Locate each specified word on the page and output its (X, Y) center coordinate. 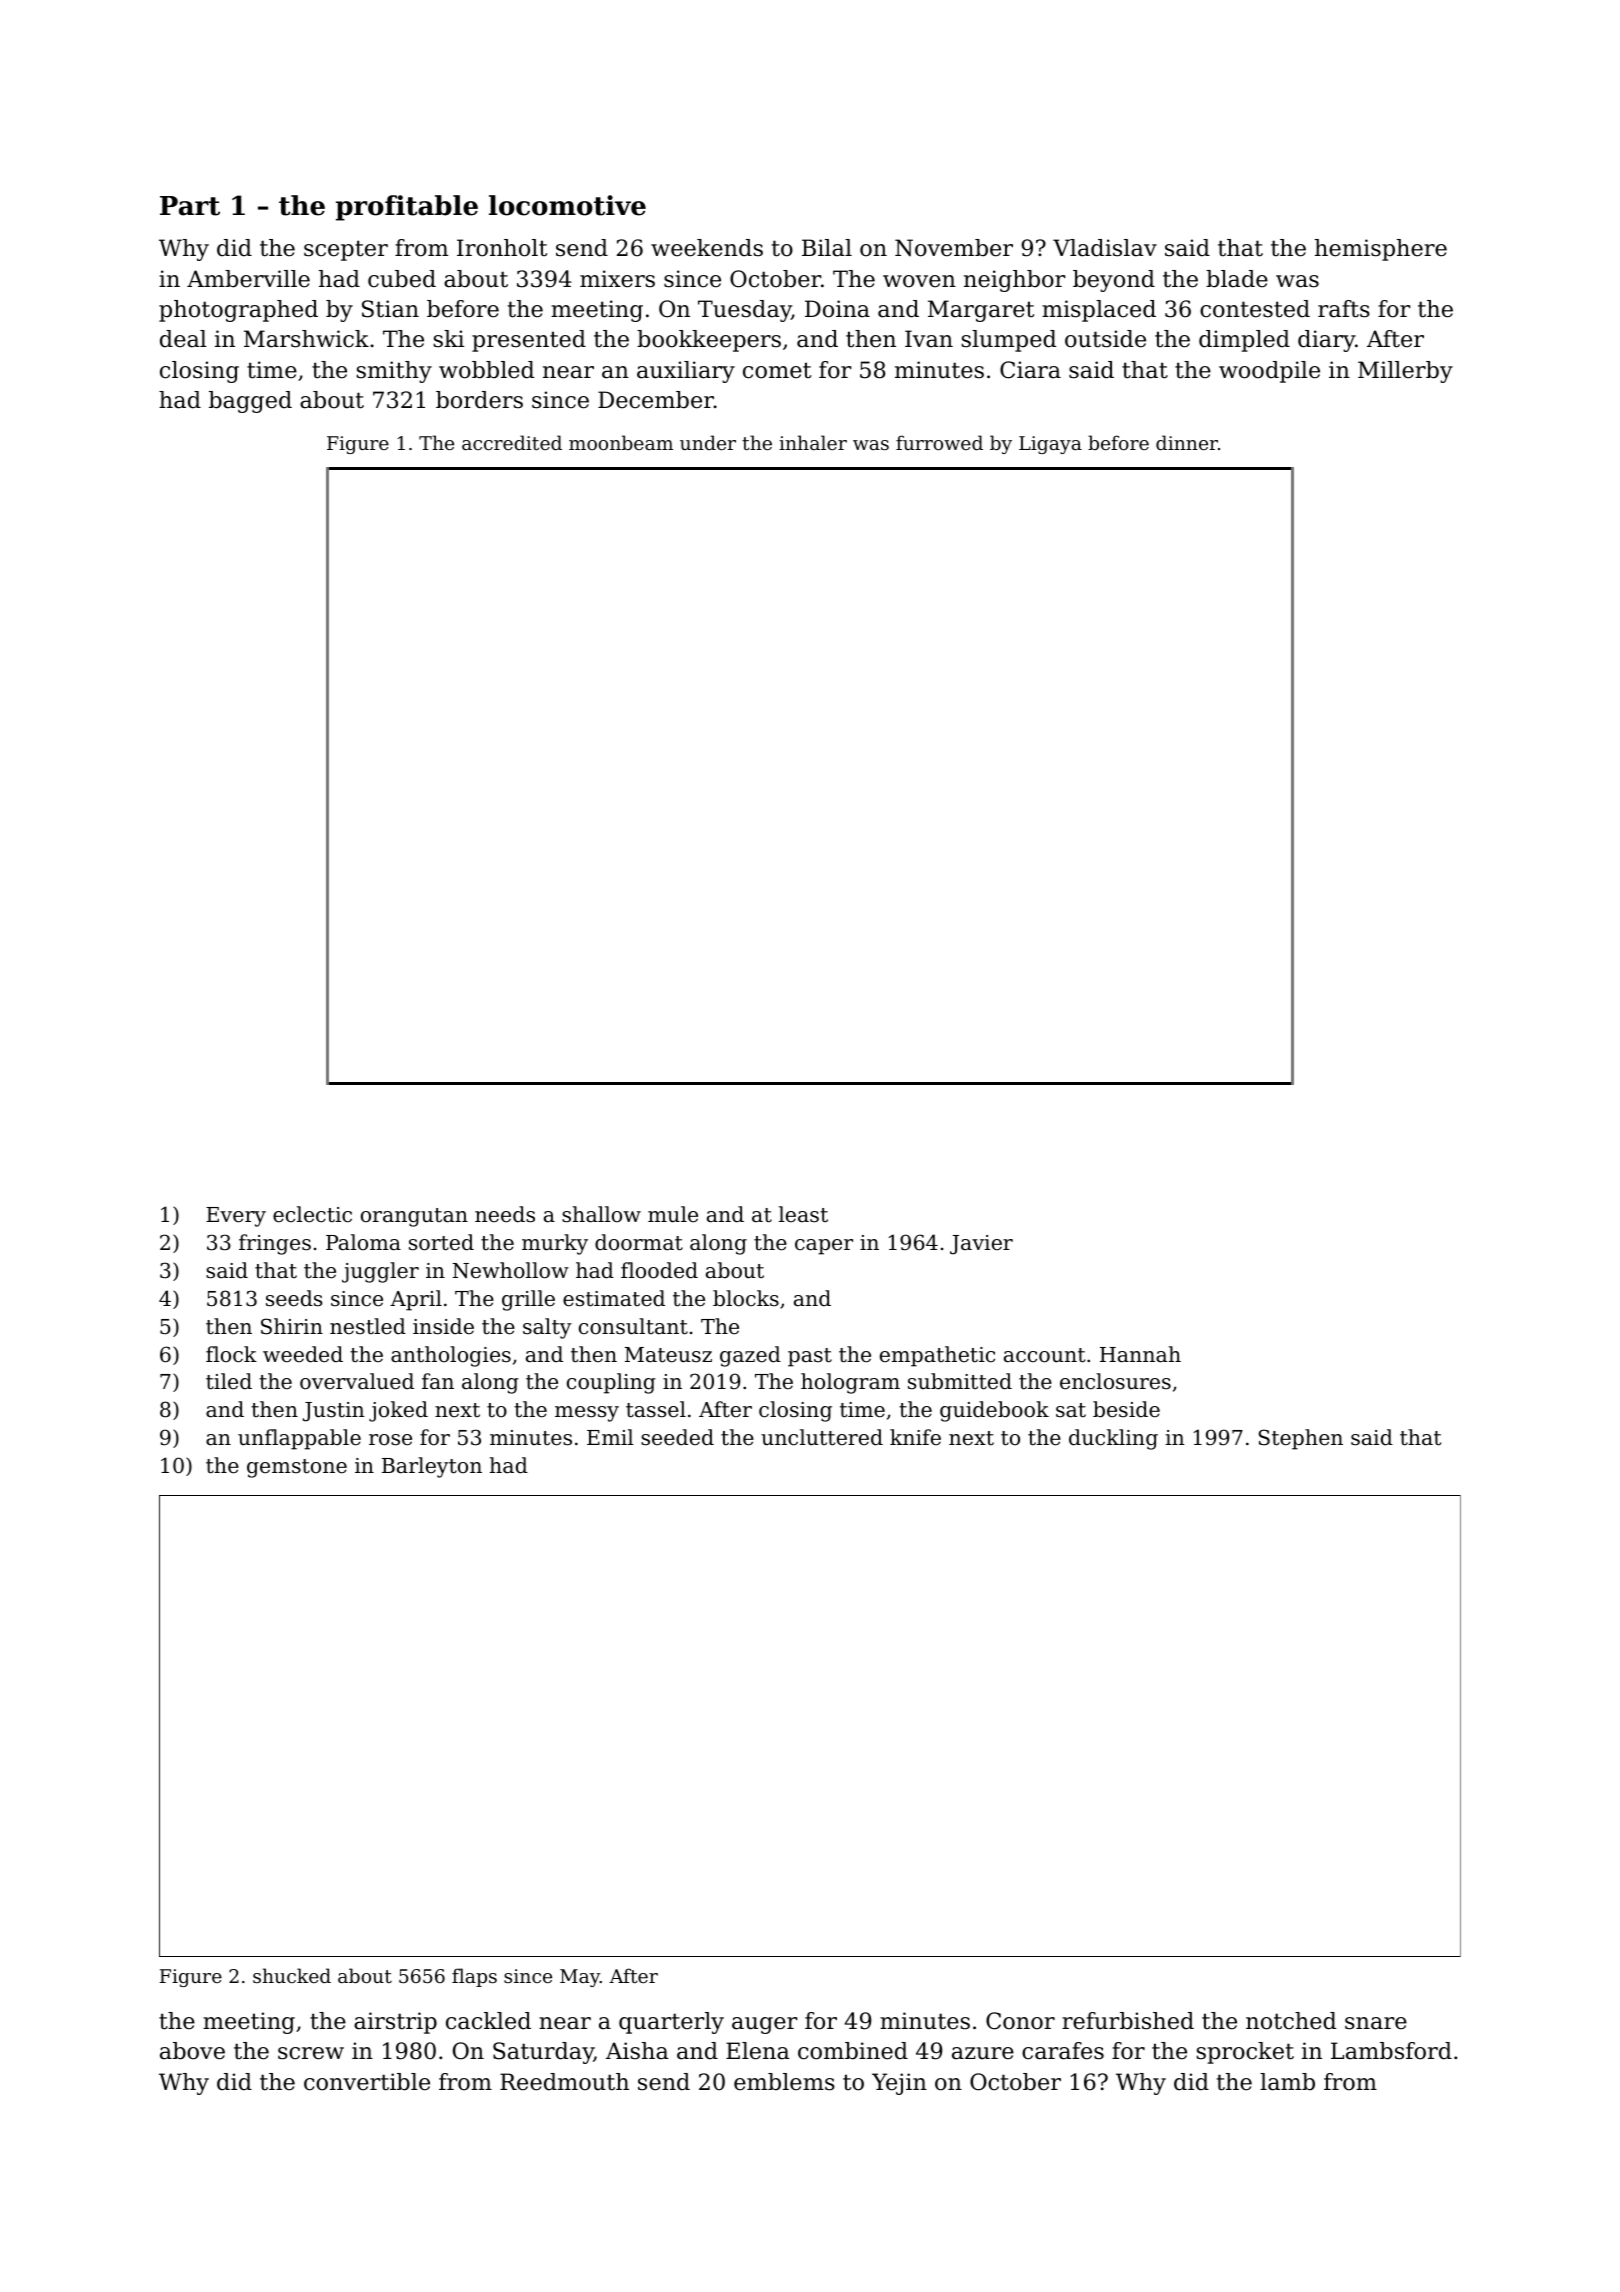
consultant (633, 1326)
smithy (394, 372)
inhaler (813, 442)
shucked (292, 1975)
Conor (1020, 2021)
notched (1291, 2021)
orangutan (414, 1217)
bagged (250, 402)
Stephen (1301, 1439)
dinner (1187, 442)
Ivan (929, 339)
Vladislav (1105, 248)
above (192, 2051)
